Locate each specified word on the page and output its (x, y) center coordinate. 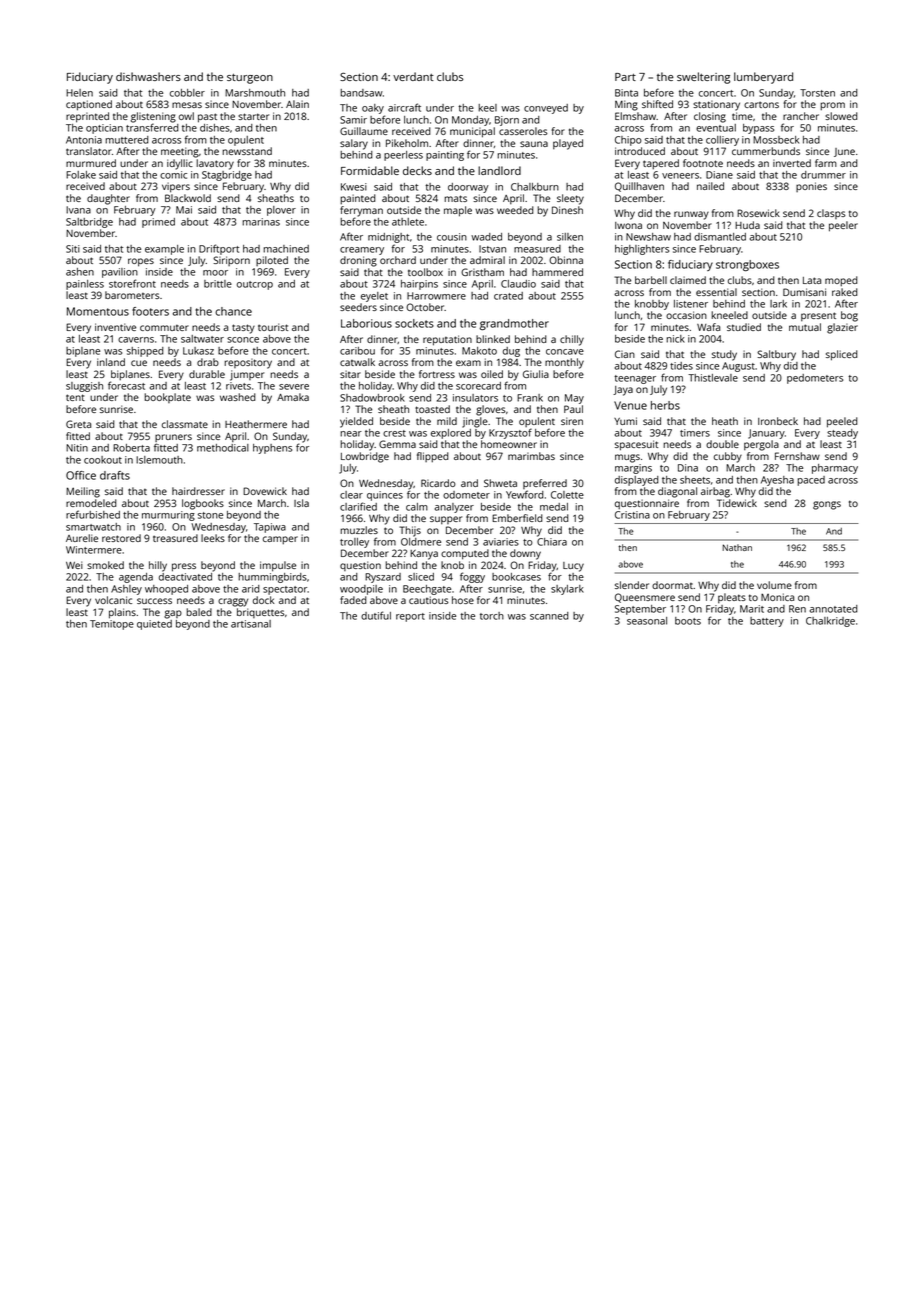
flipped (433, 457)
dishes (215, 128)
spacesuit (636, 445)
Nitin (77, 448)
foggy (472, 577)
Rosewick (758, 213)
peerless (403, 156)
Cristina (632, 515)
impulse (278, 566)
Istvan (492, 249)
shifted (657, 104)
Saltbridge (89, 223)
